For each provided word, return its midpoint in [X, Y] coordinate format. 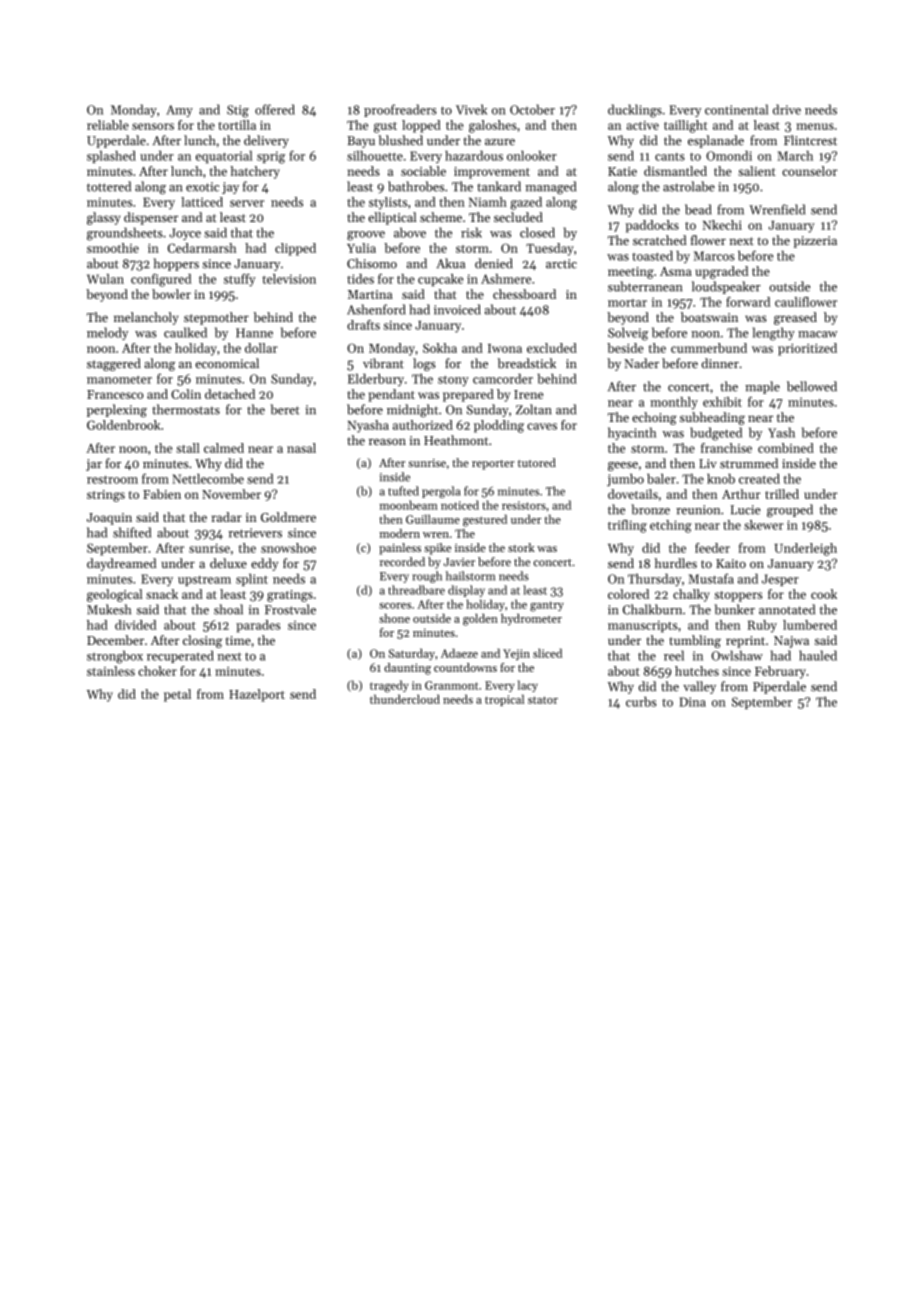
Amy [179, 111]
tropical [504, 700]
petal [177, 695]
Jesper [780, 580]
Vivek [471, 109]
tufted [403, 491]
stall [188, 448]
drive [787, 109]
